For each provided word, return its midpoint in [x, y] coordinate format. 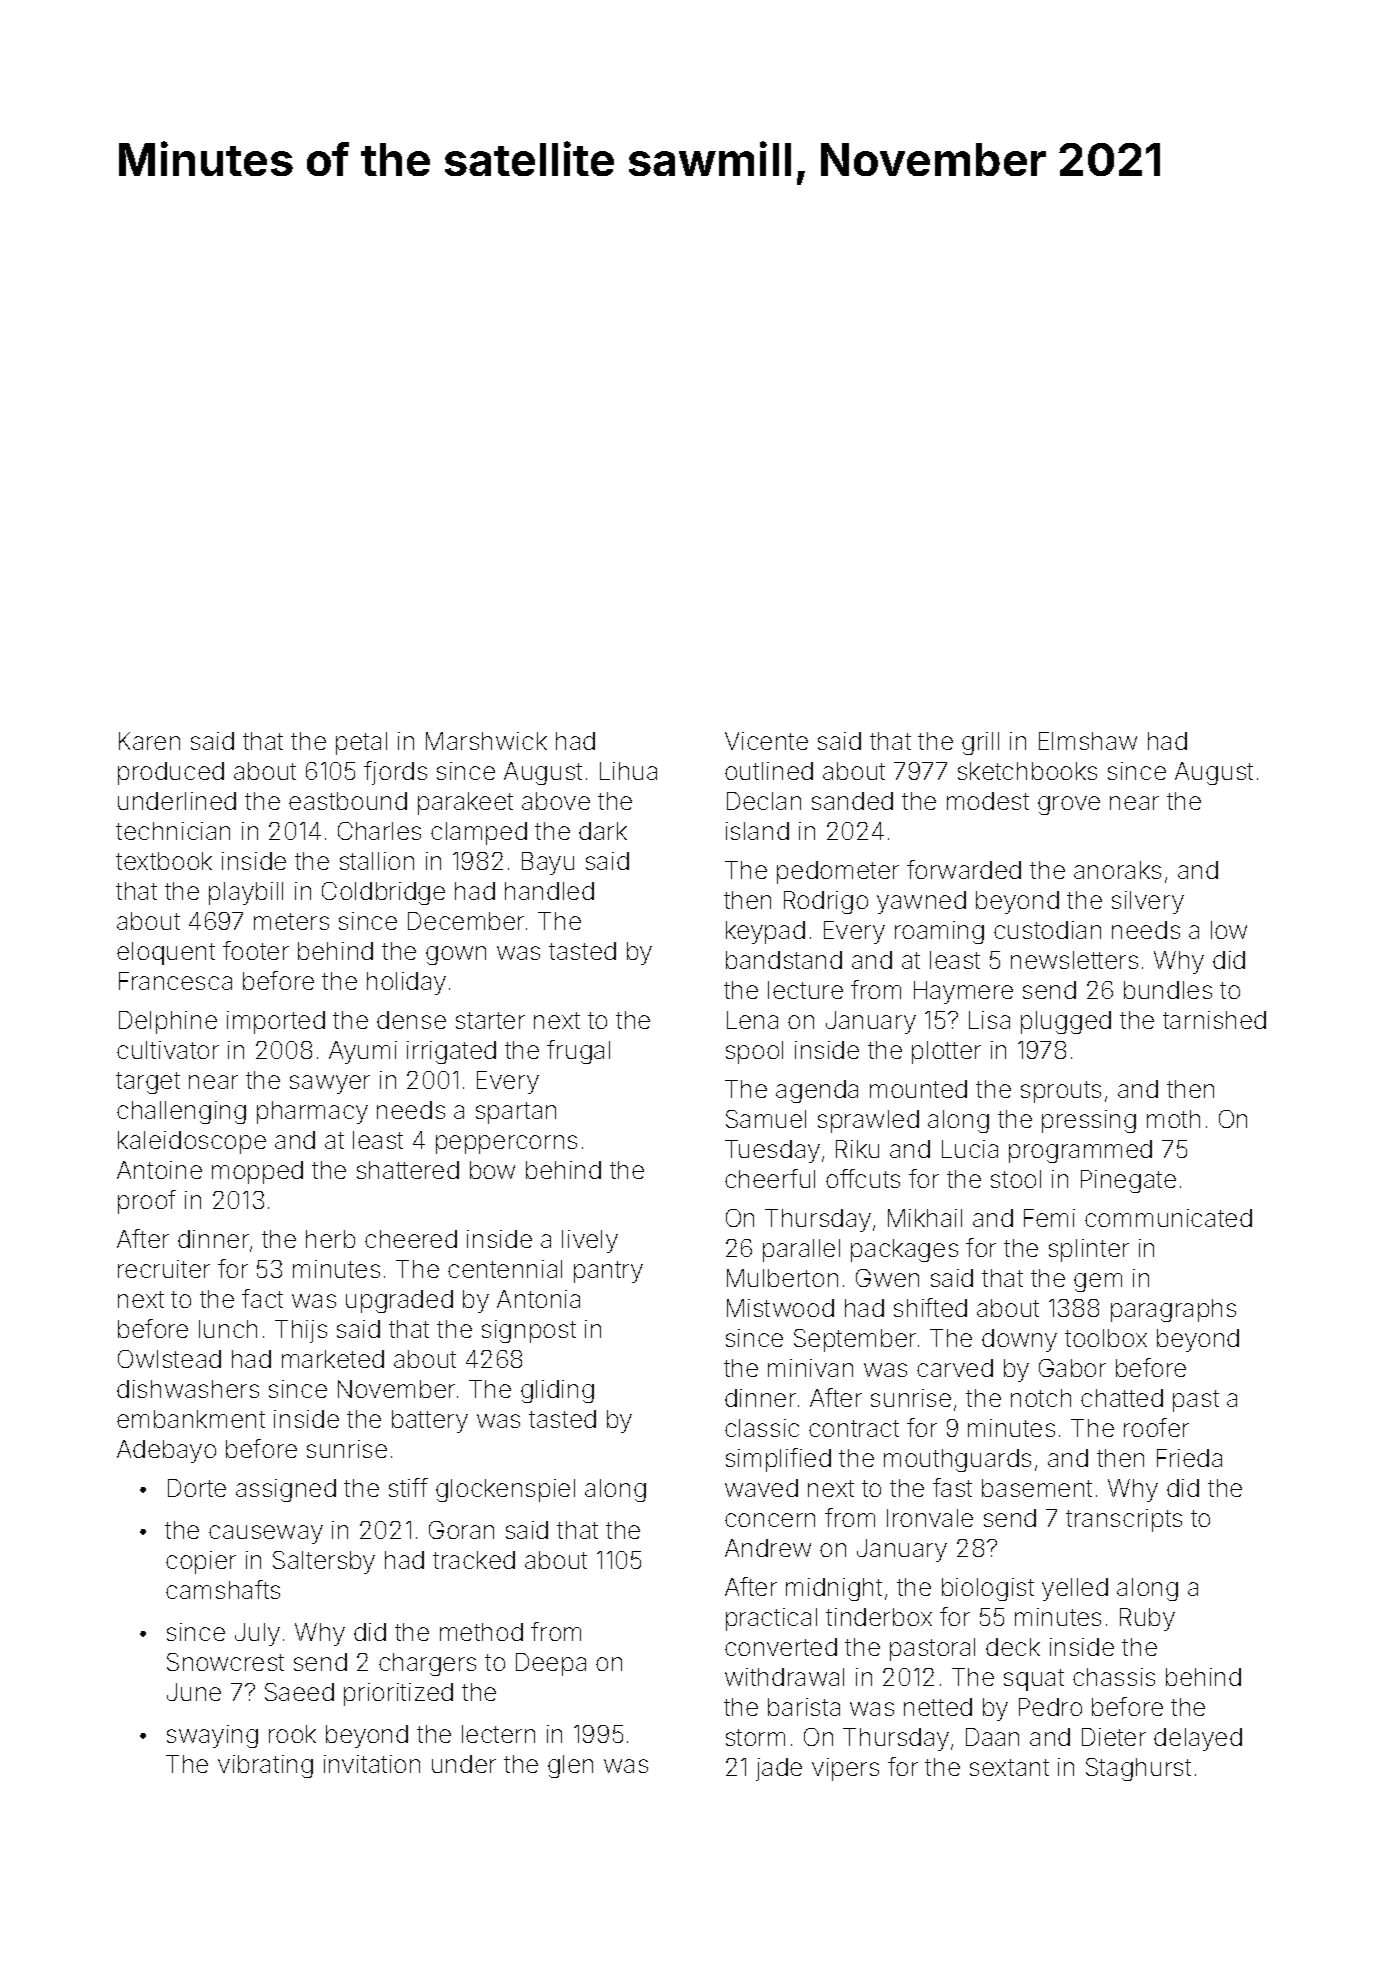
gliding [557, 1391]
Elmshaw [1088, 741]
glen [570, 1766]
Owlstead [169, 1359]
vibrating [265, 1766]
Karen [149, 741]
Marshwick [486, 741]
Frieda [1189, 1458]
